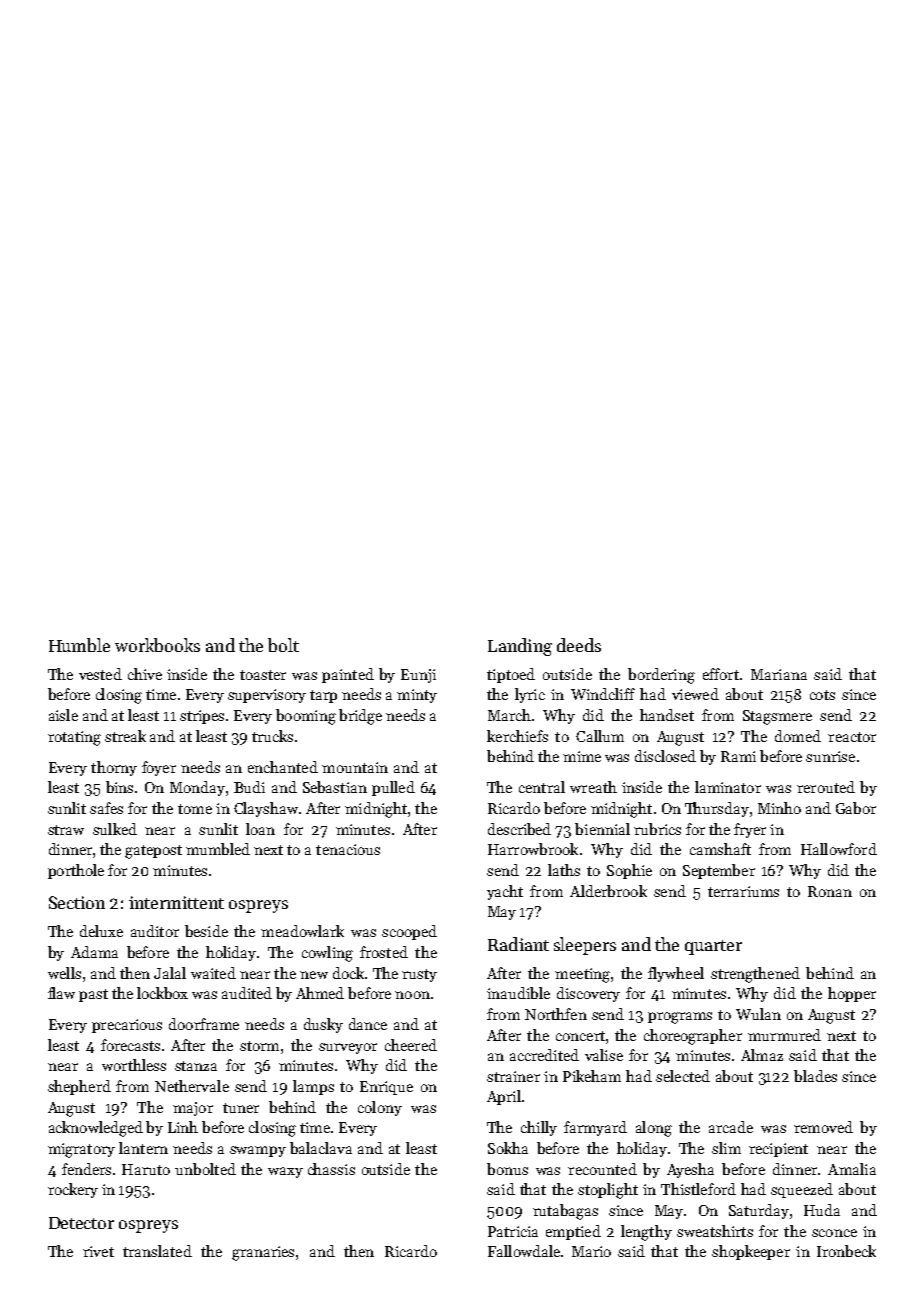  What do you see at coordinates (263, 1253) in the screenshot?
I see `granaries` at bounding box center [263, 1253].
